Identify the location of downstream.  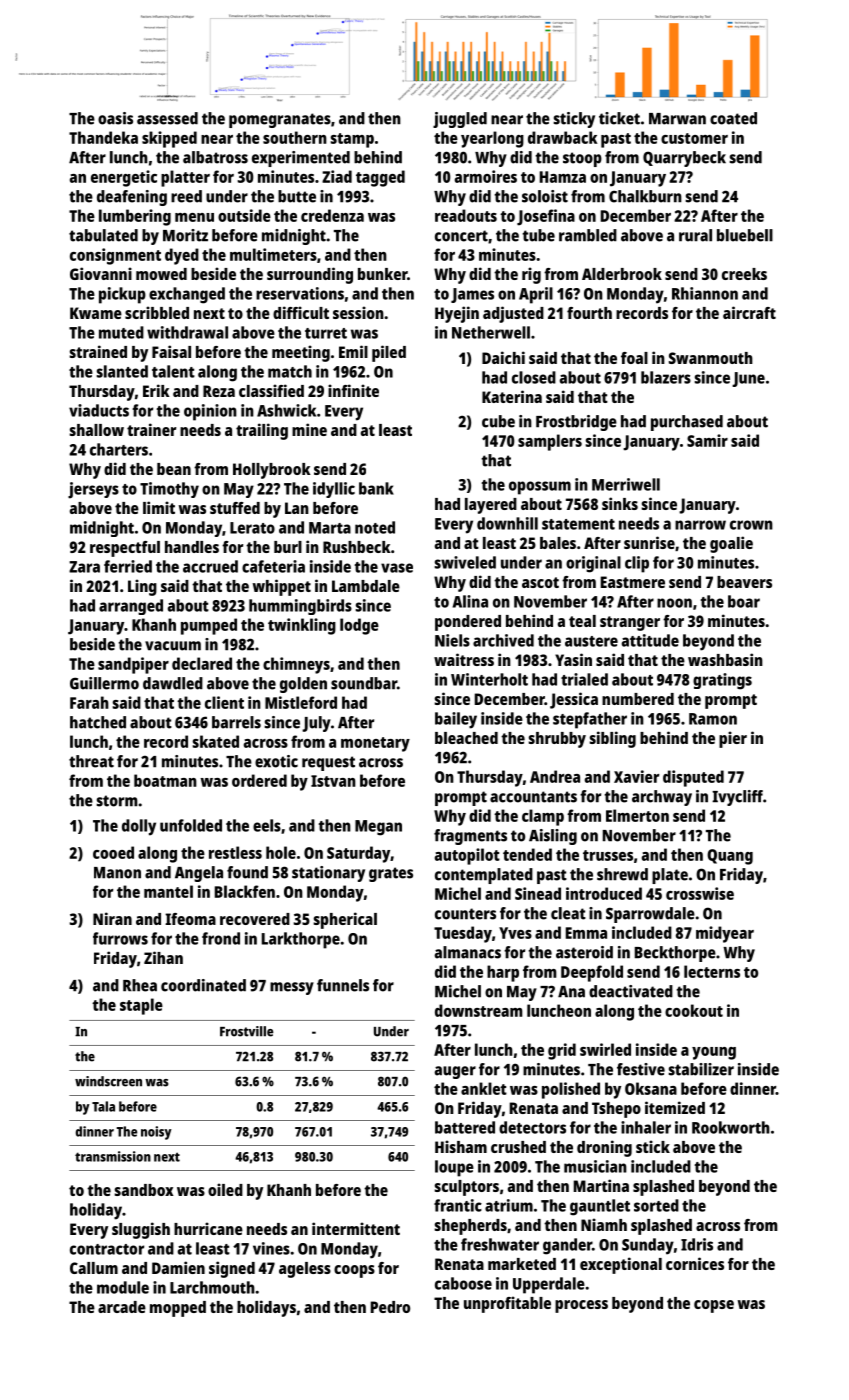
(479, 1010).
